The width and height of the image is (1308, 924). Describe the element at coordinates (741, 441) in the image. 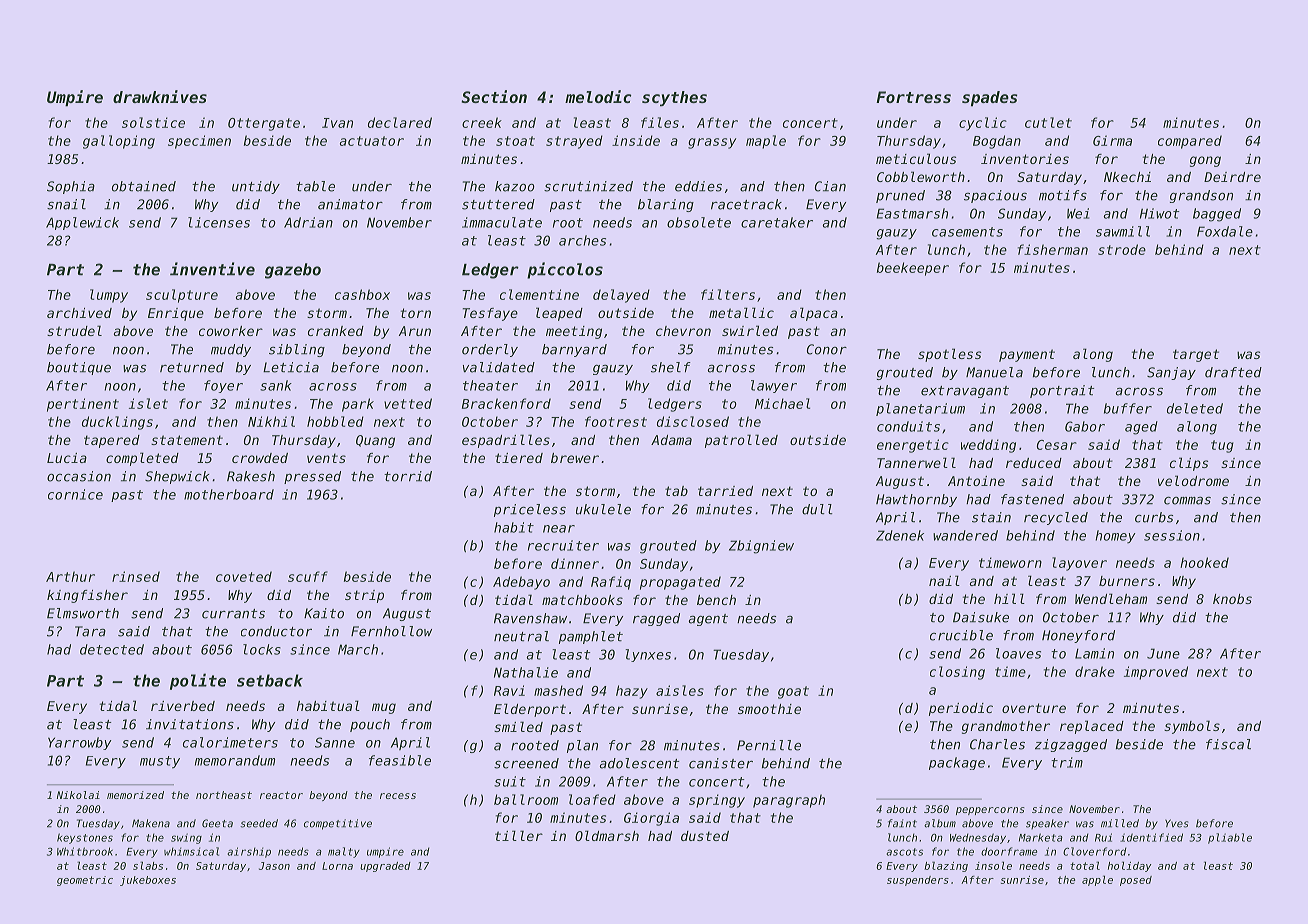

I see `patrolled` at that location.
